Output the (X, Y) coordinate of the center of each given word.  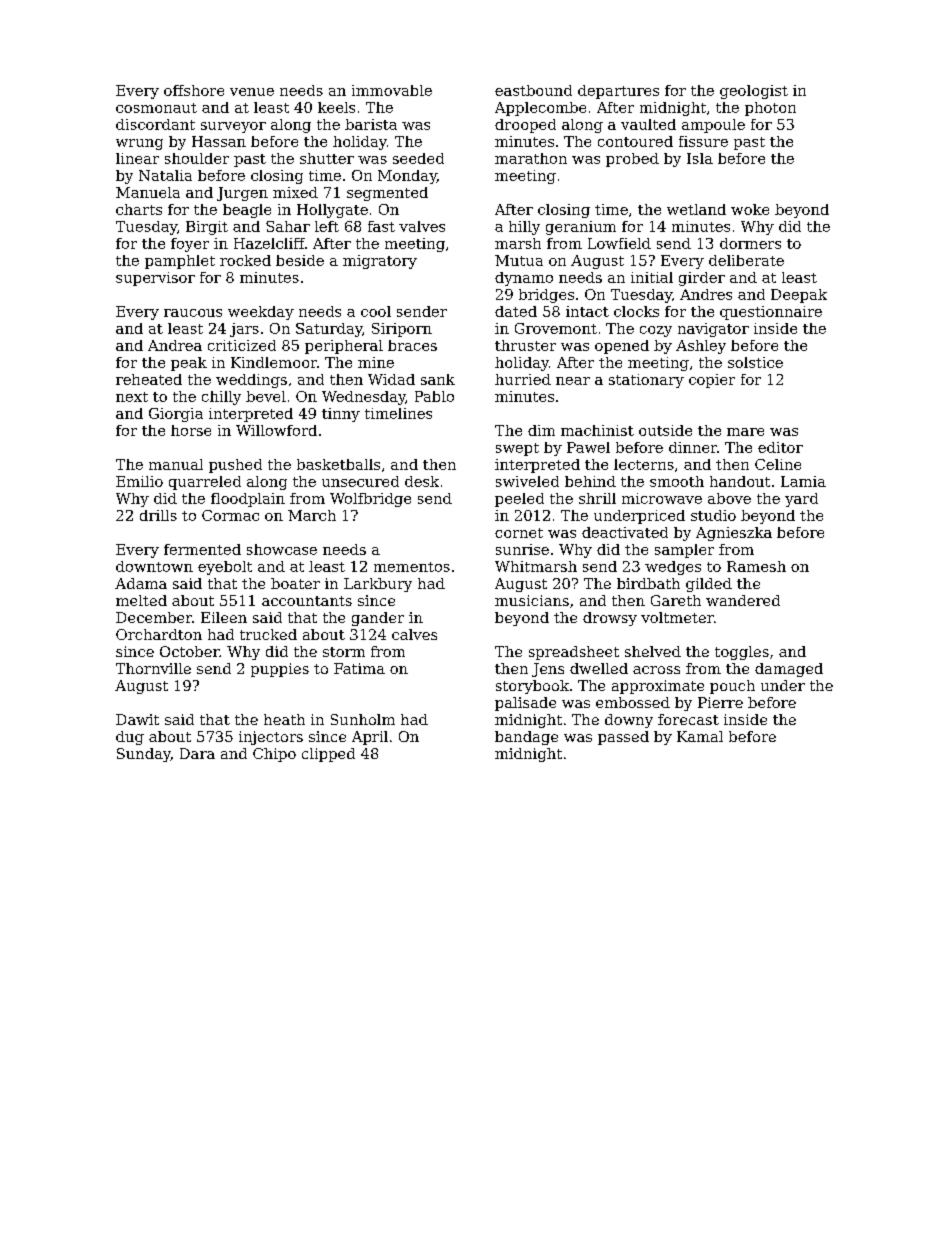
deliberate (746, 260)
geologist (754, 92)
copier (712, 381)
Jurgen (242, 194)
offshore (194, 90)
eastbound (533, 90)
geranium (581, 228)
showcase (282, 549)
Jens (548, 670)
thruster (525, 345)
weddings (251, 381)
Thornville (153, 668)
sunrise (522, 549)
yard (801, 500)
